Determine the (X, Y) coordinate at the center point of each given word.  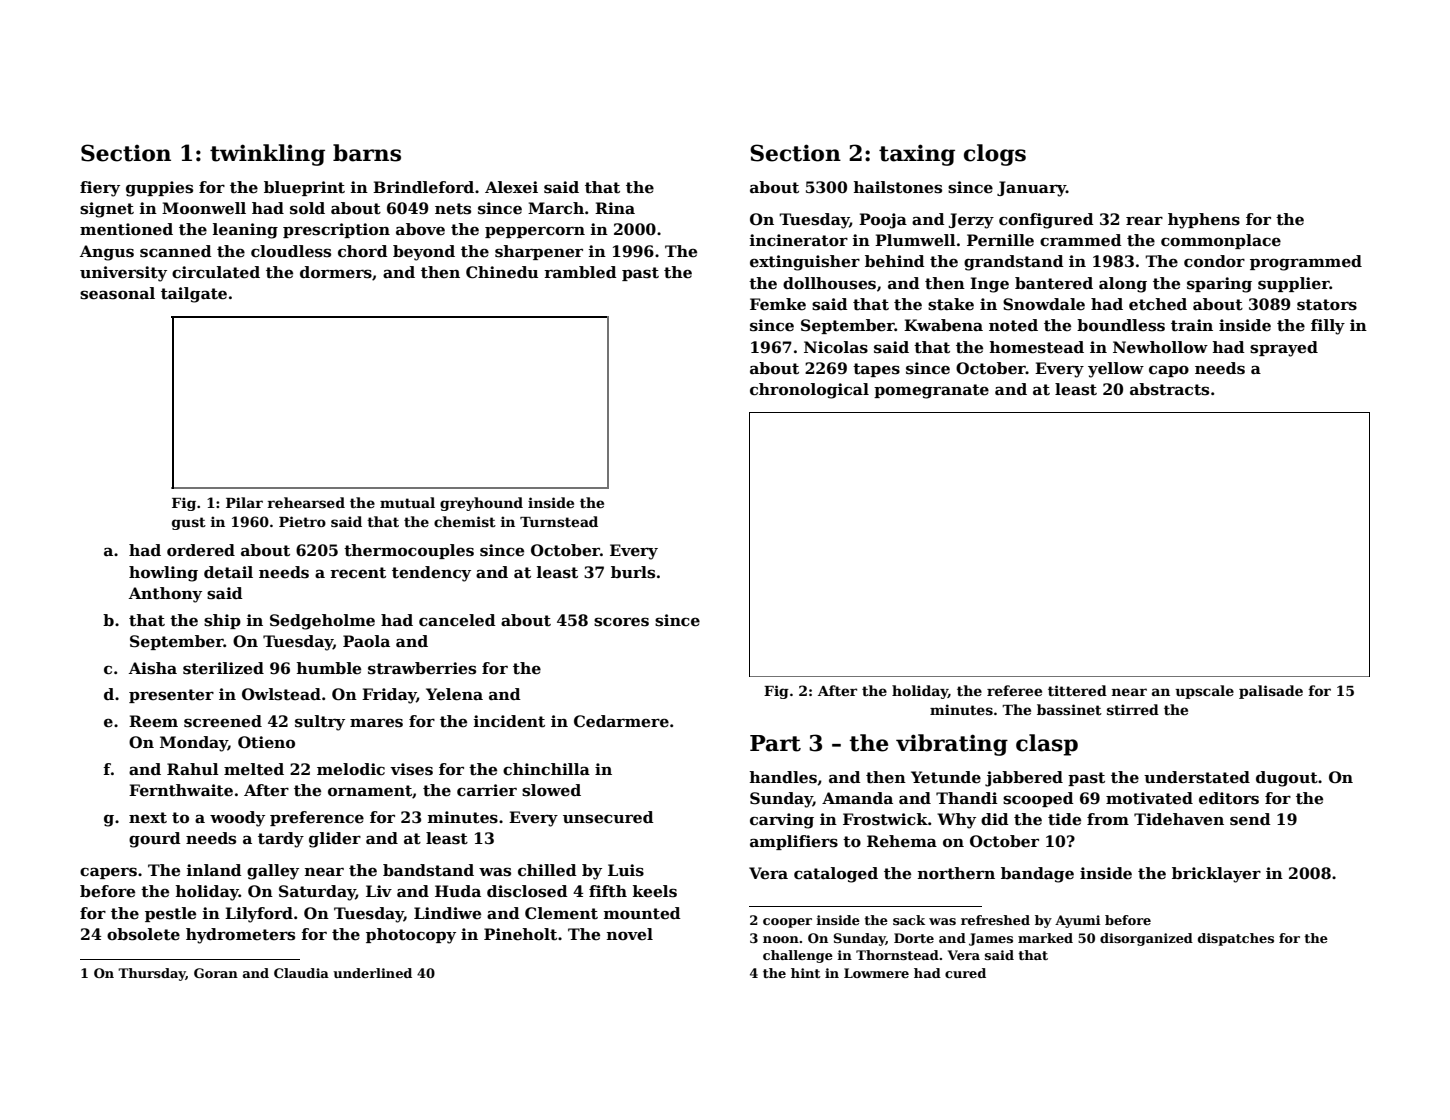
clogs (995, 155)
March (556, 208)
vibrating (952, 745)
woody (237, 819)
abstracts (1169, 389)
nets (453, 209)
